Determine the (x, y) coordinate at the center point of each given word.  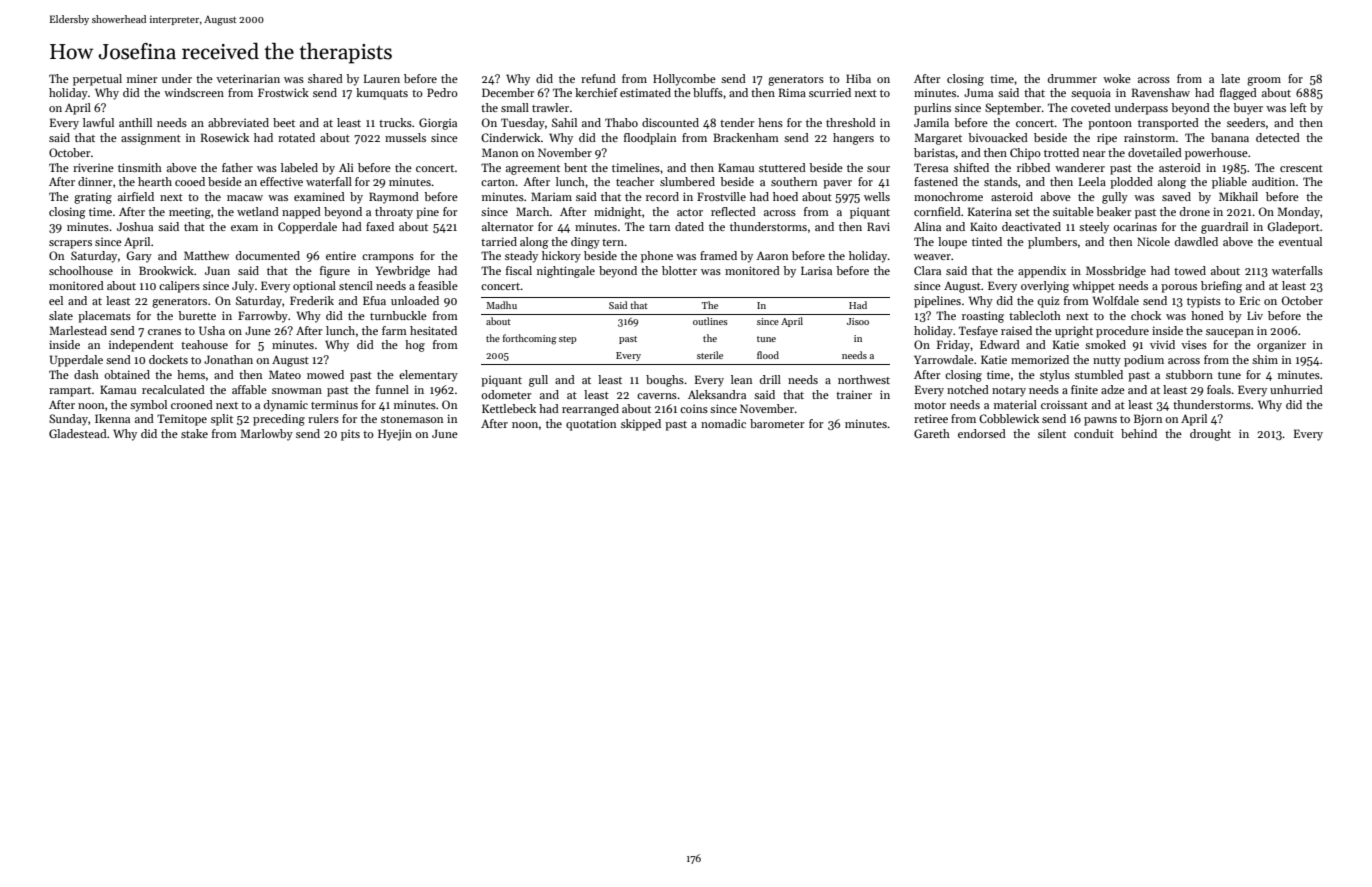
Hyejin (395, 435)
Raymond (394, 198)
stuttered (782, 167)
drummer (1072, 78)
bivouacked (998, 137)
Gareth (932, 433)
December (508, 92)
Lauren (382, 78)
